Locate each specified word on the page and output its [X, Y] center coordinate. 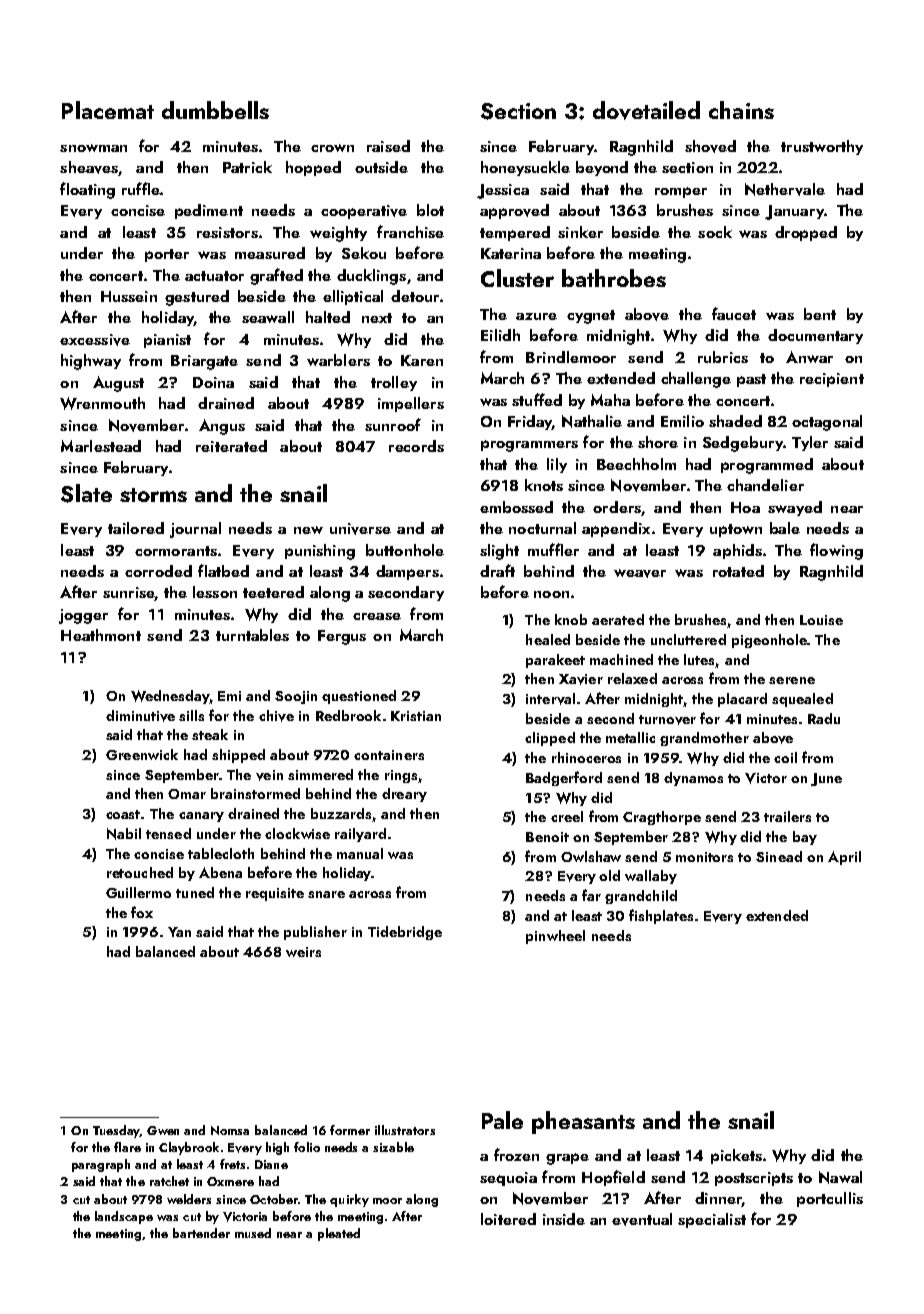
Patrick [247, 167]
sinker [580, 232]
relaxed [632, 678]
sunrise [129, 594]
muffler [553, 549]
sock [715, 232]
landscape [124, 1217]
